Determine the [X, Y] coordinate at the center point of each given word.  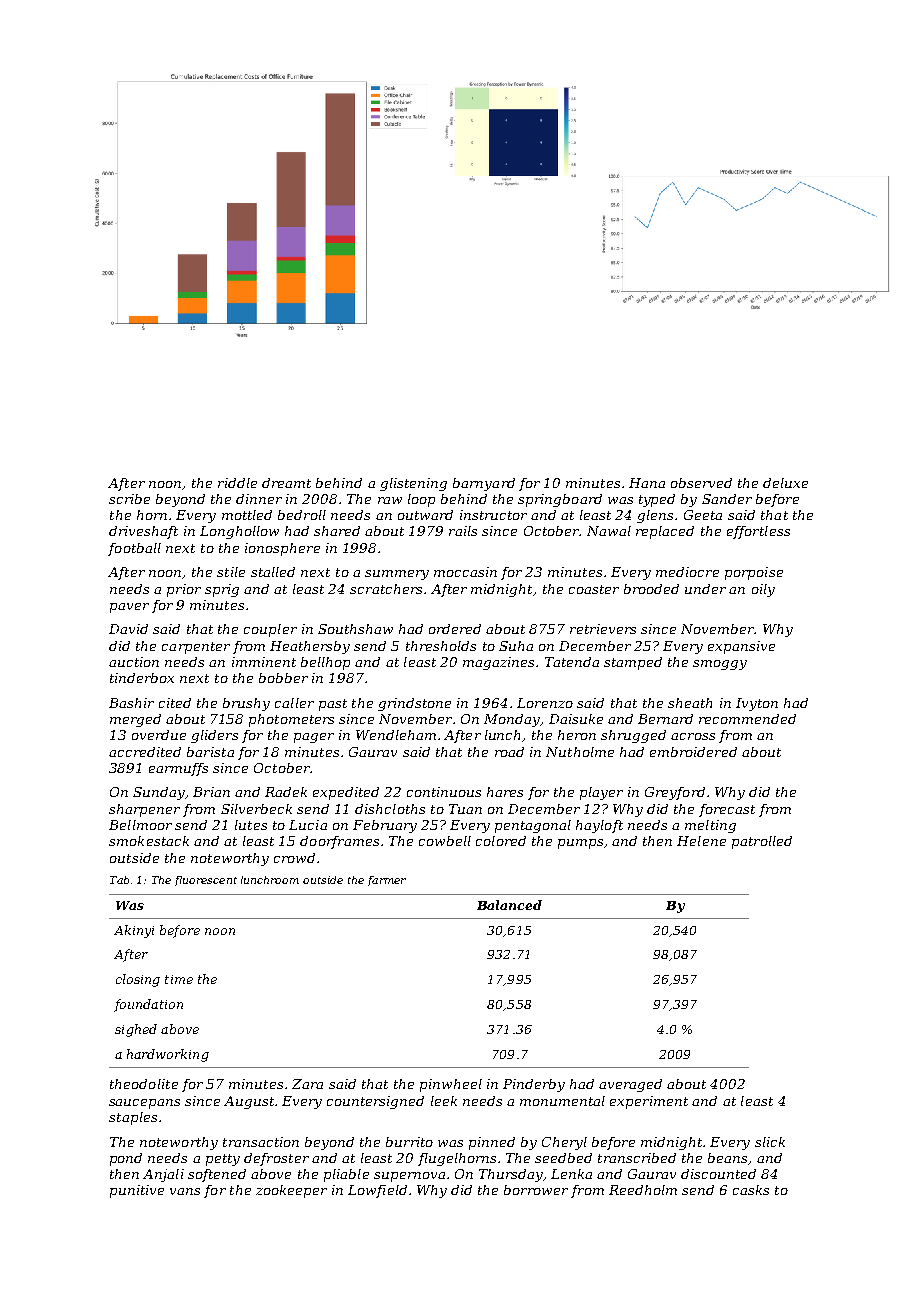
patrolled [762, 842]
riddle [237, 483]
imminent [264, 662]
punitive [137, 1191]
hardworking [168, 1055]
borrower [536, 1190]
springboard [560, 500]
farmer [387, 881]
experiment [649, 1102]
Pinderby [534, 1085]
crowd [294, 858]
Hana [647, 483]
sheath [690, 703]
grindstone [414, 704]
